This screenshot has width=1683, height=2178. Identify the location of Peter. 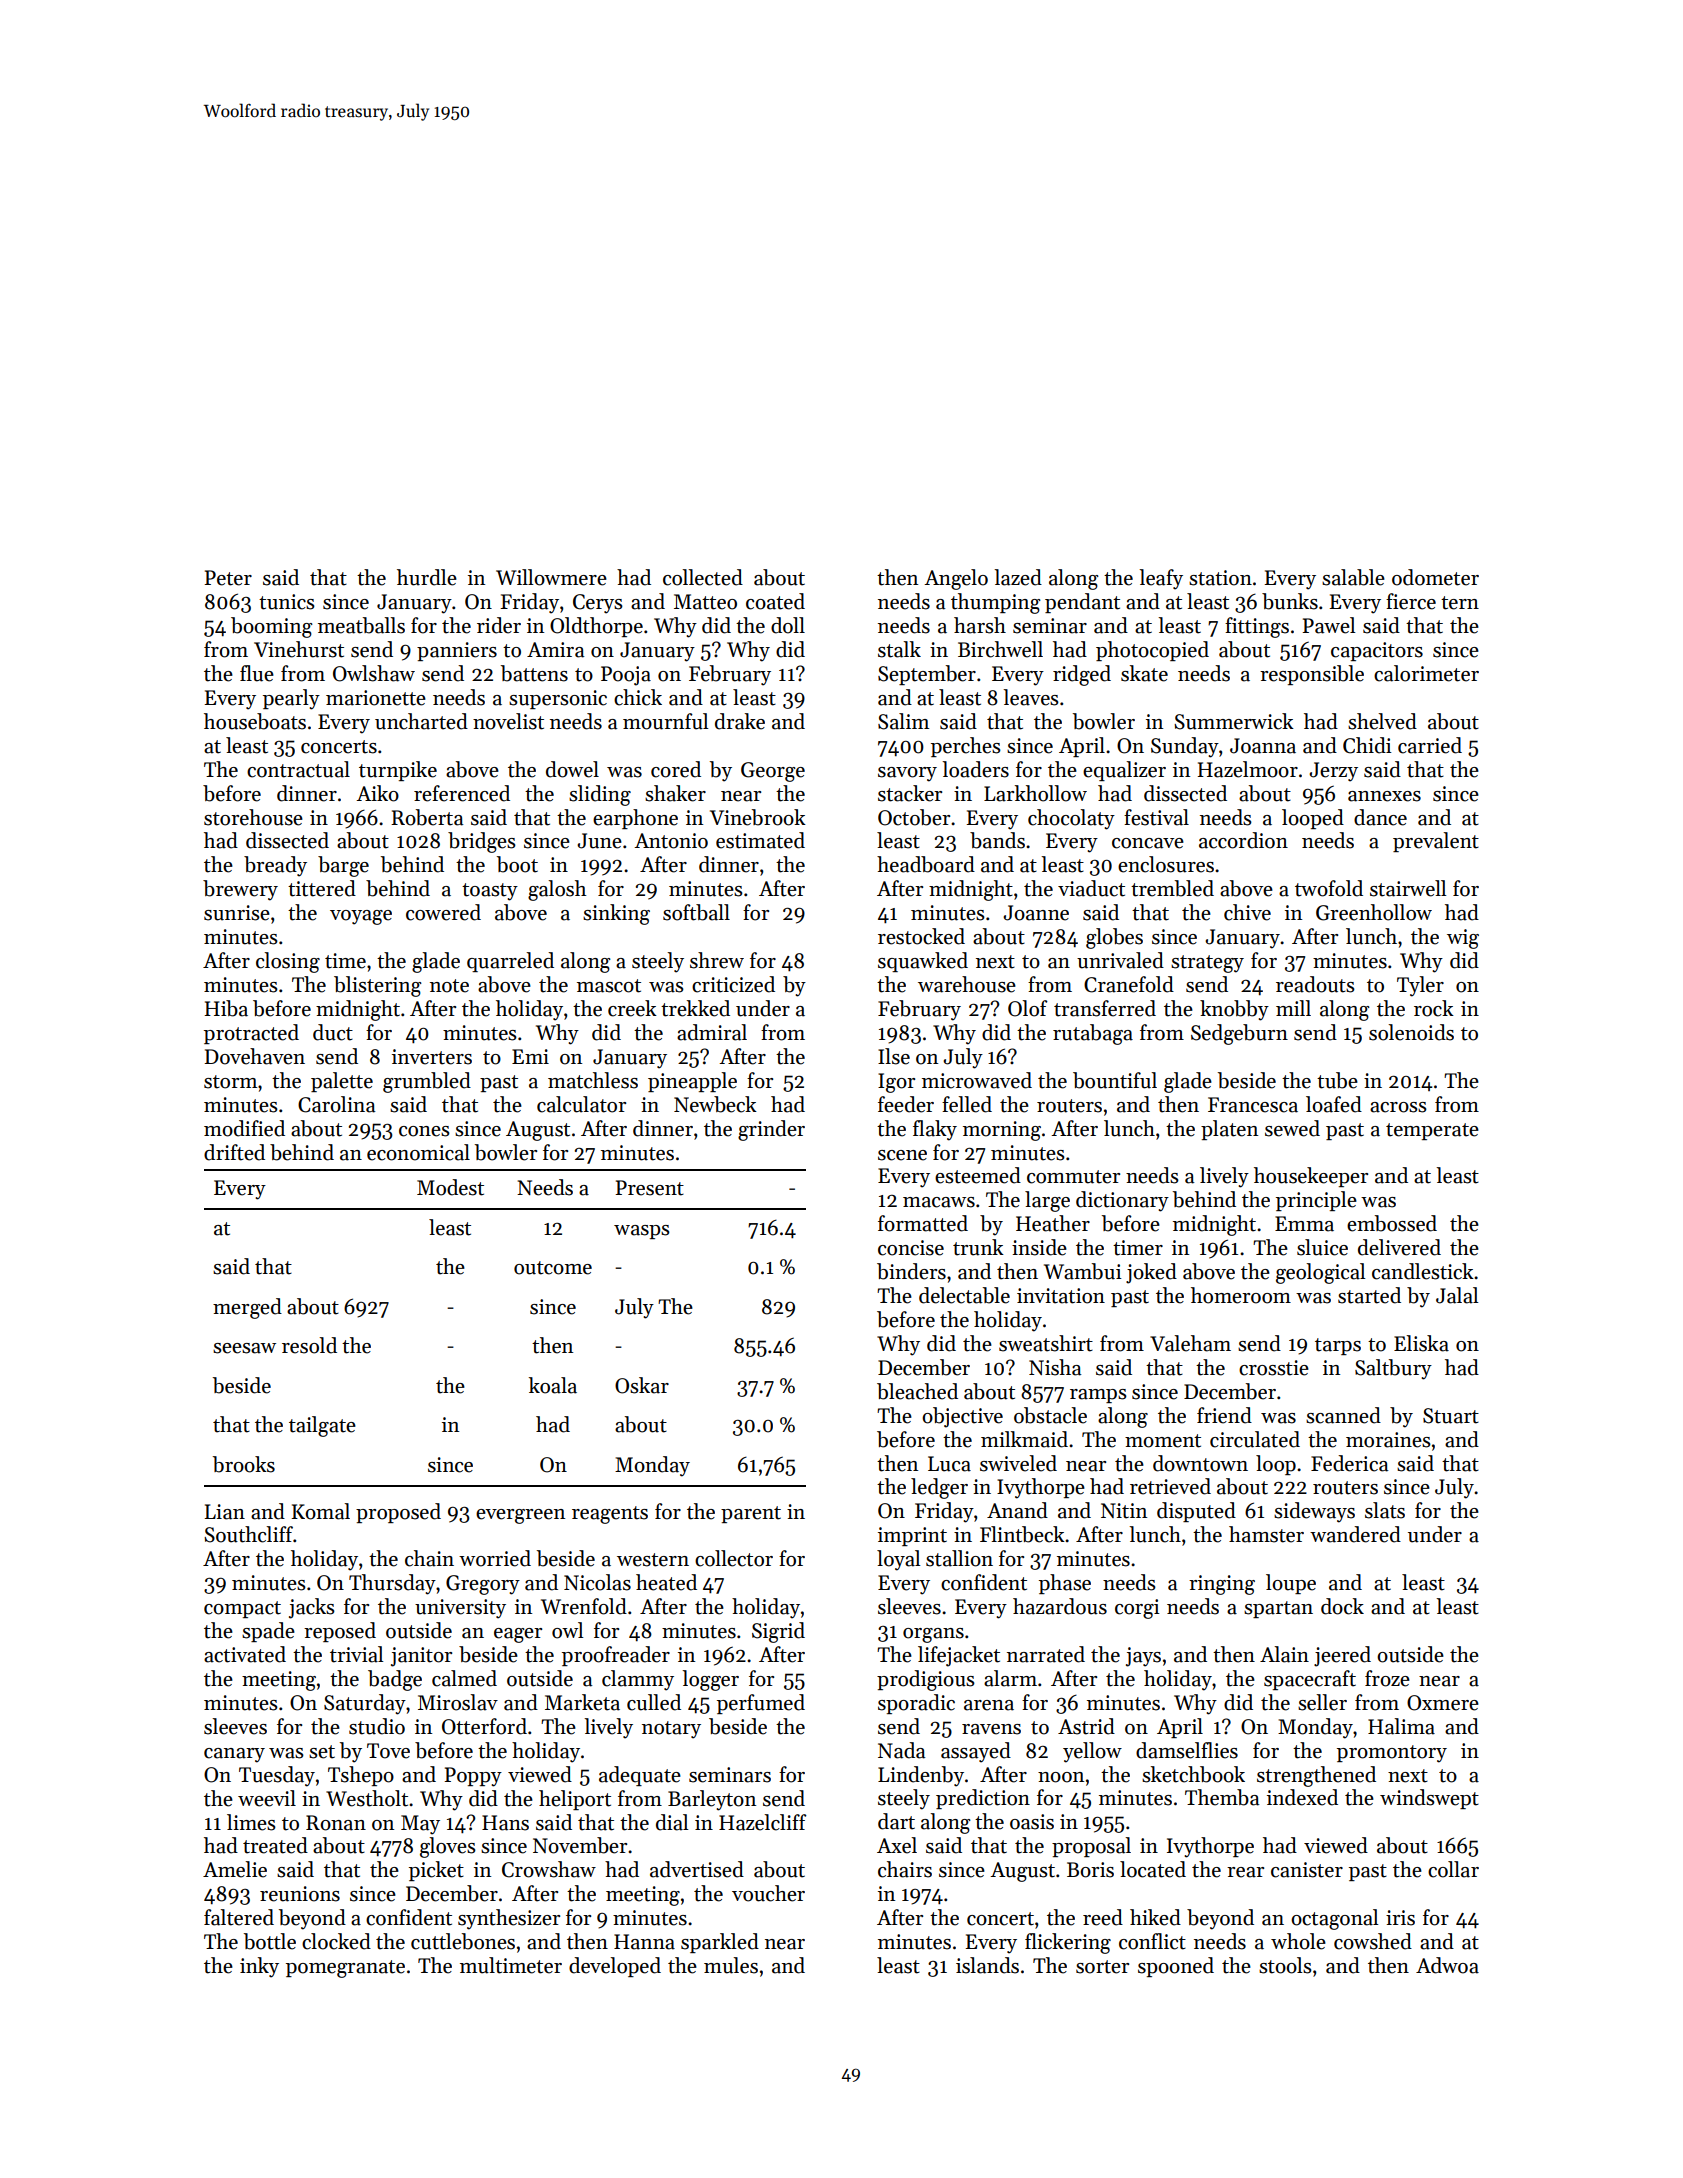
(228, 578).
